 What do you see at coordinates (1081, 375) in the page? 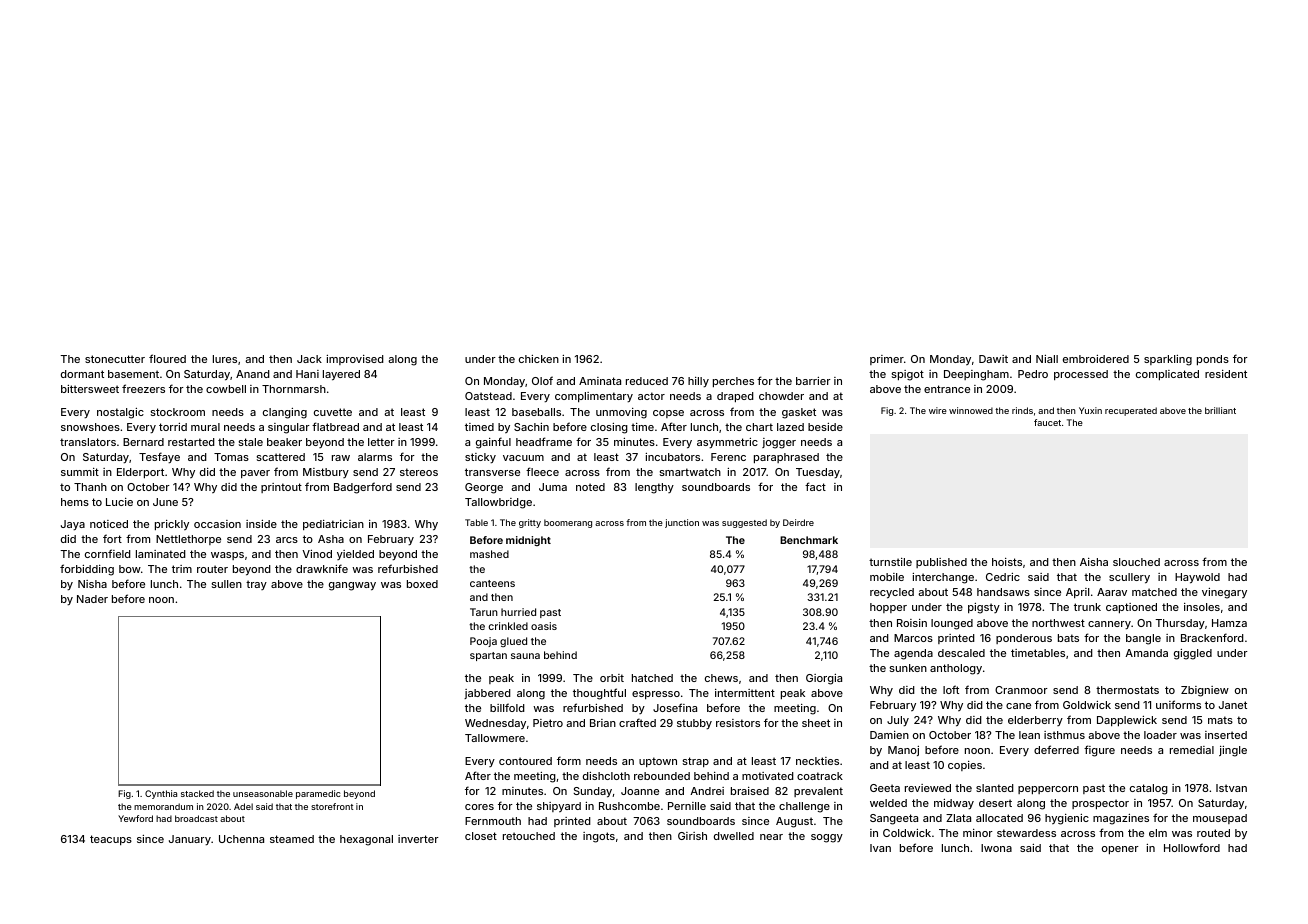
I see `processed` at bounding box center [1081, 375].
